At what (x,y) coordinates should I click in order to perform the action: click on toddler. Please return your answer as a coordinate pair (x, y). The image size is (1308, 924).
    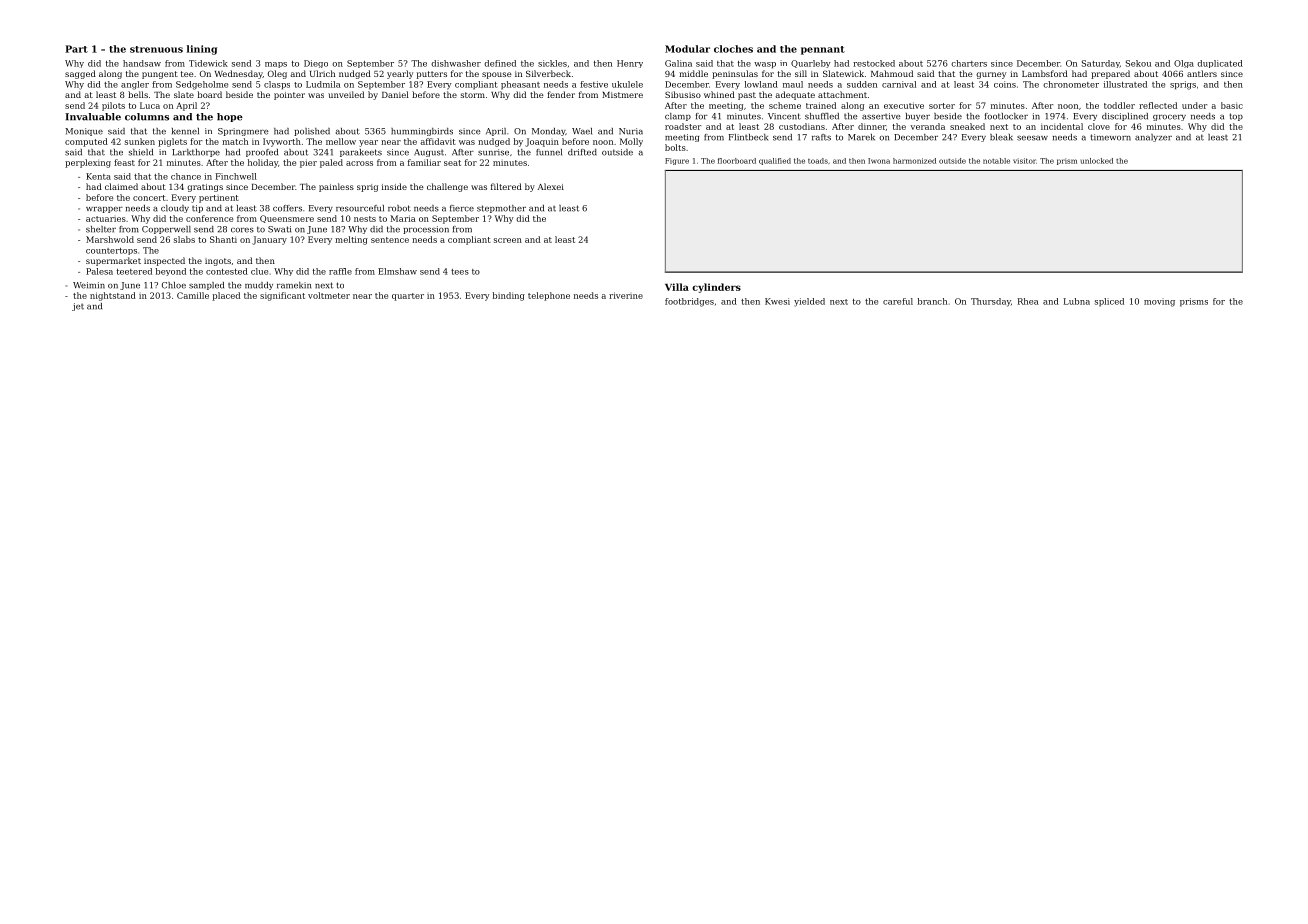
    Looking at the image, I should click on (1119, 105).
